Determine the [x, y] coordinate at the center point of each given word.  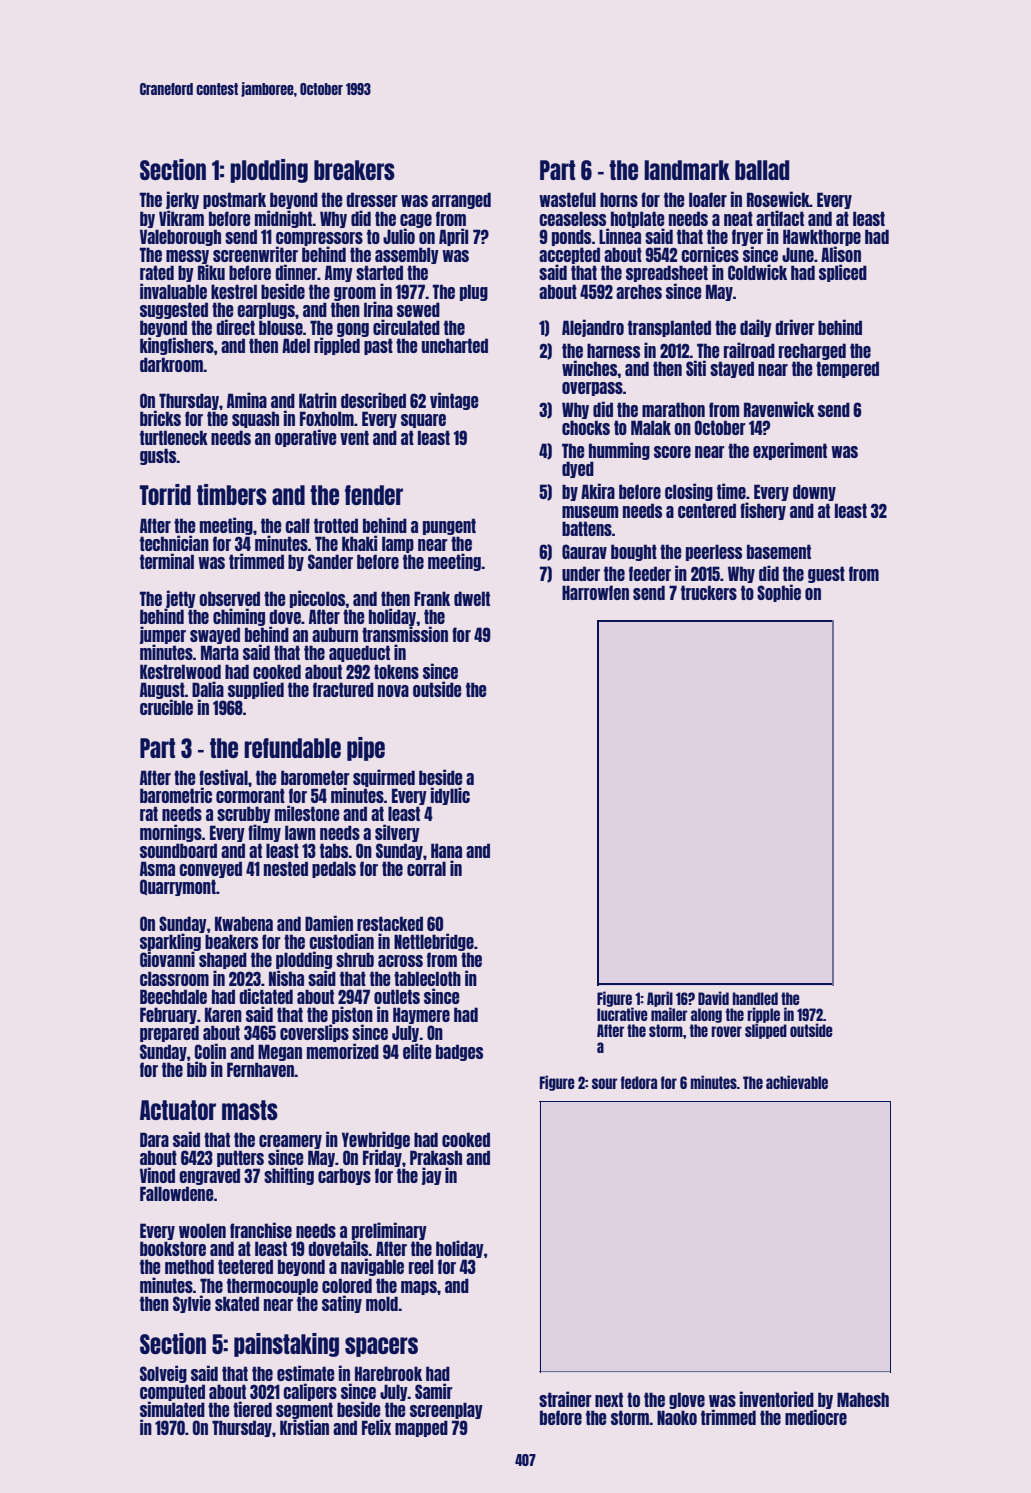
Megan [280, 1052]
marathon [673, 409]
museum [590, 512]
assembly [407, 255]
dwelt [472, 598]
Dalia [208, 689]
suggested [174, 310]
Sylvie [192, 1304]
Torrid [165, 494]
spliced [843, 273]
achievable [797, 1082]
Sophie [779, 593]
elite [417, 1051]
